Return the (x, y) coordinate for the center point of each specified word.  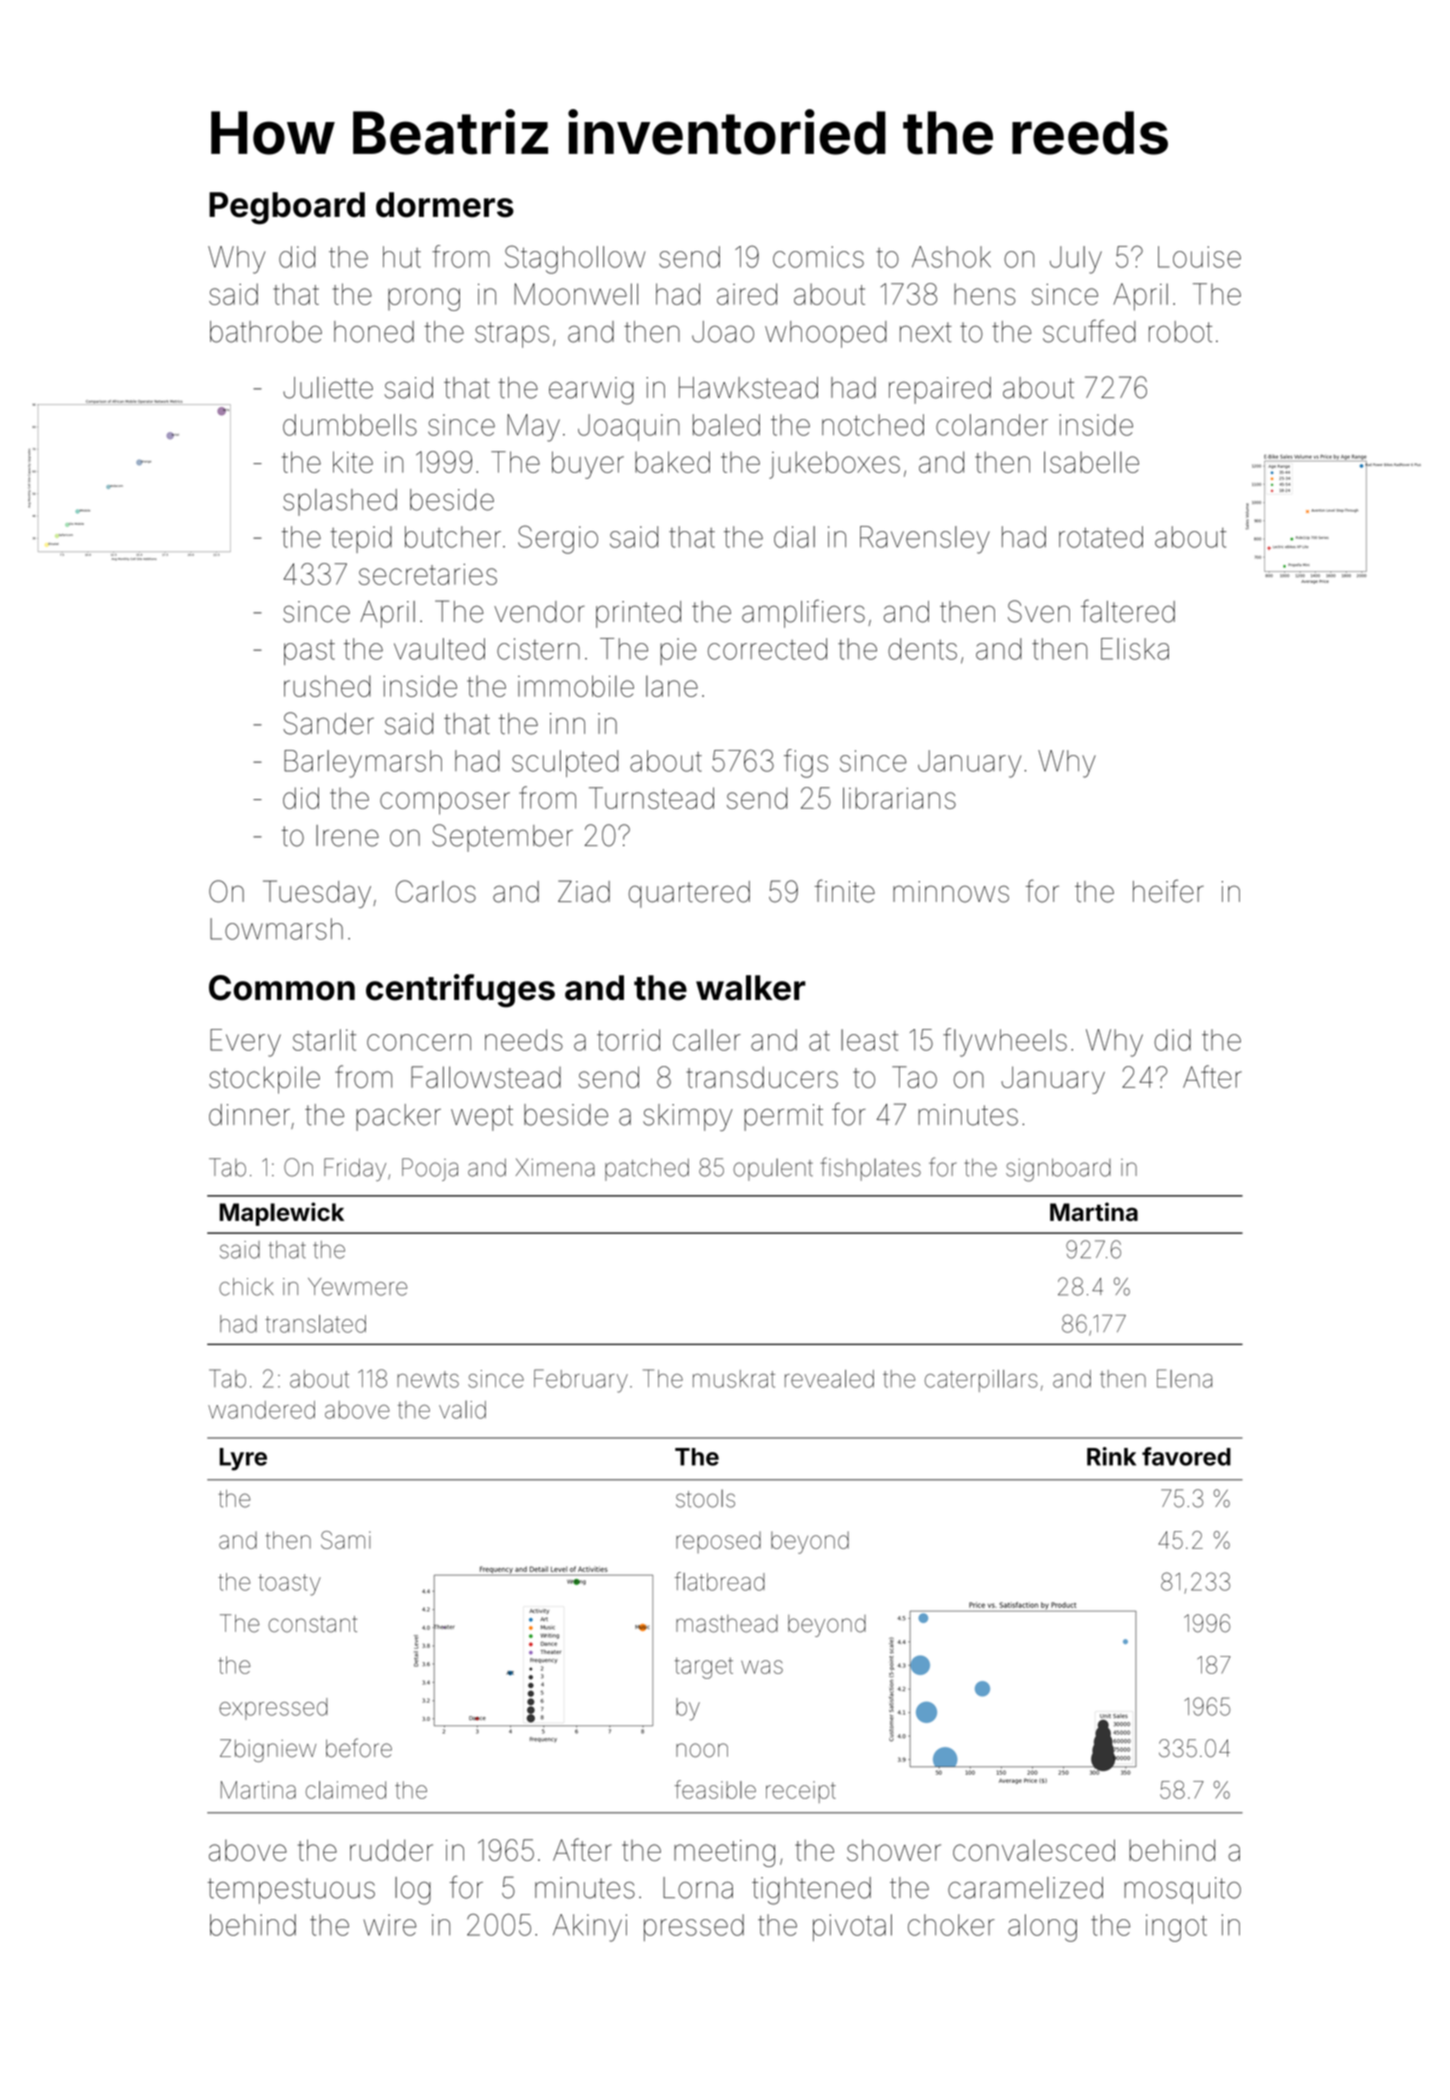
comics (818, 257)
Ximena (555, 1167)
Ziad (584, 891)
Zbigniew (268, 1750)
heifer (1168, 891)
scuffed (1089, 331)
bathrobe (266, 332)
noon (702, 1750)
